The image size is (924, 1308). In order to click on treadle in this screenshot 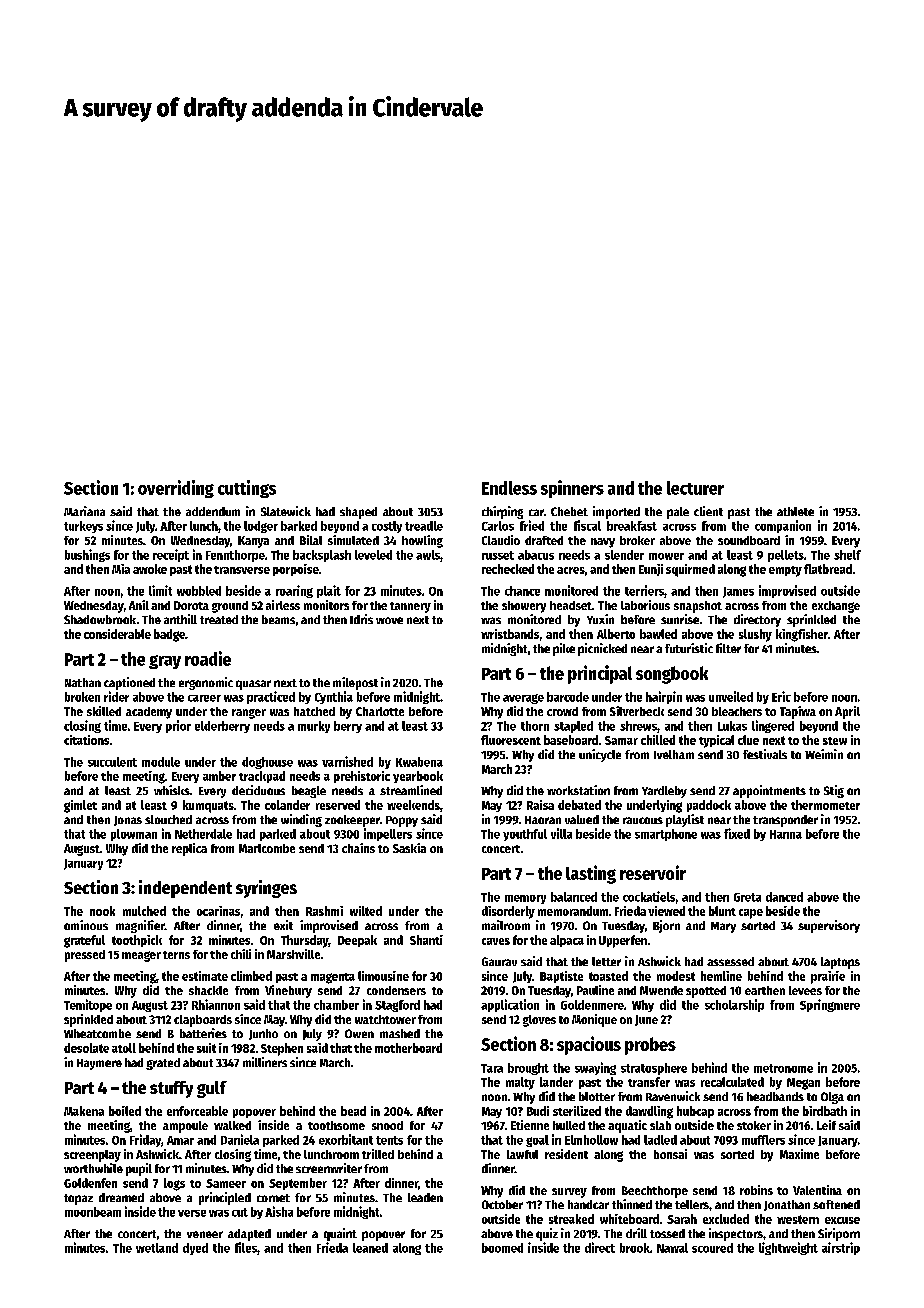, I will do `click(424, 526)`.
